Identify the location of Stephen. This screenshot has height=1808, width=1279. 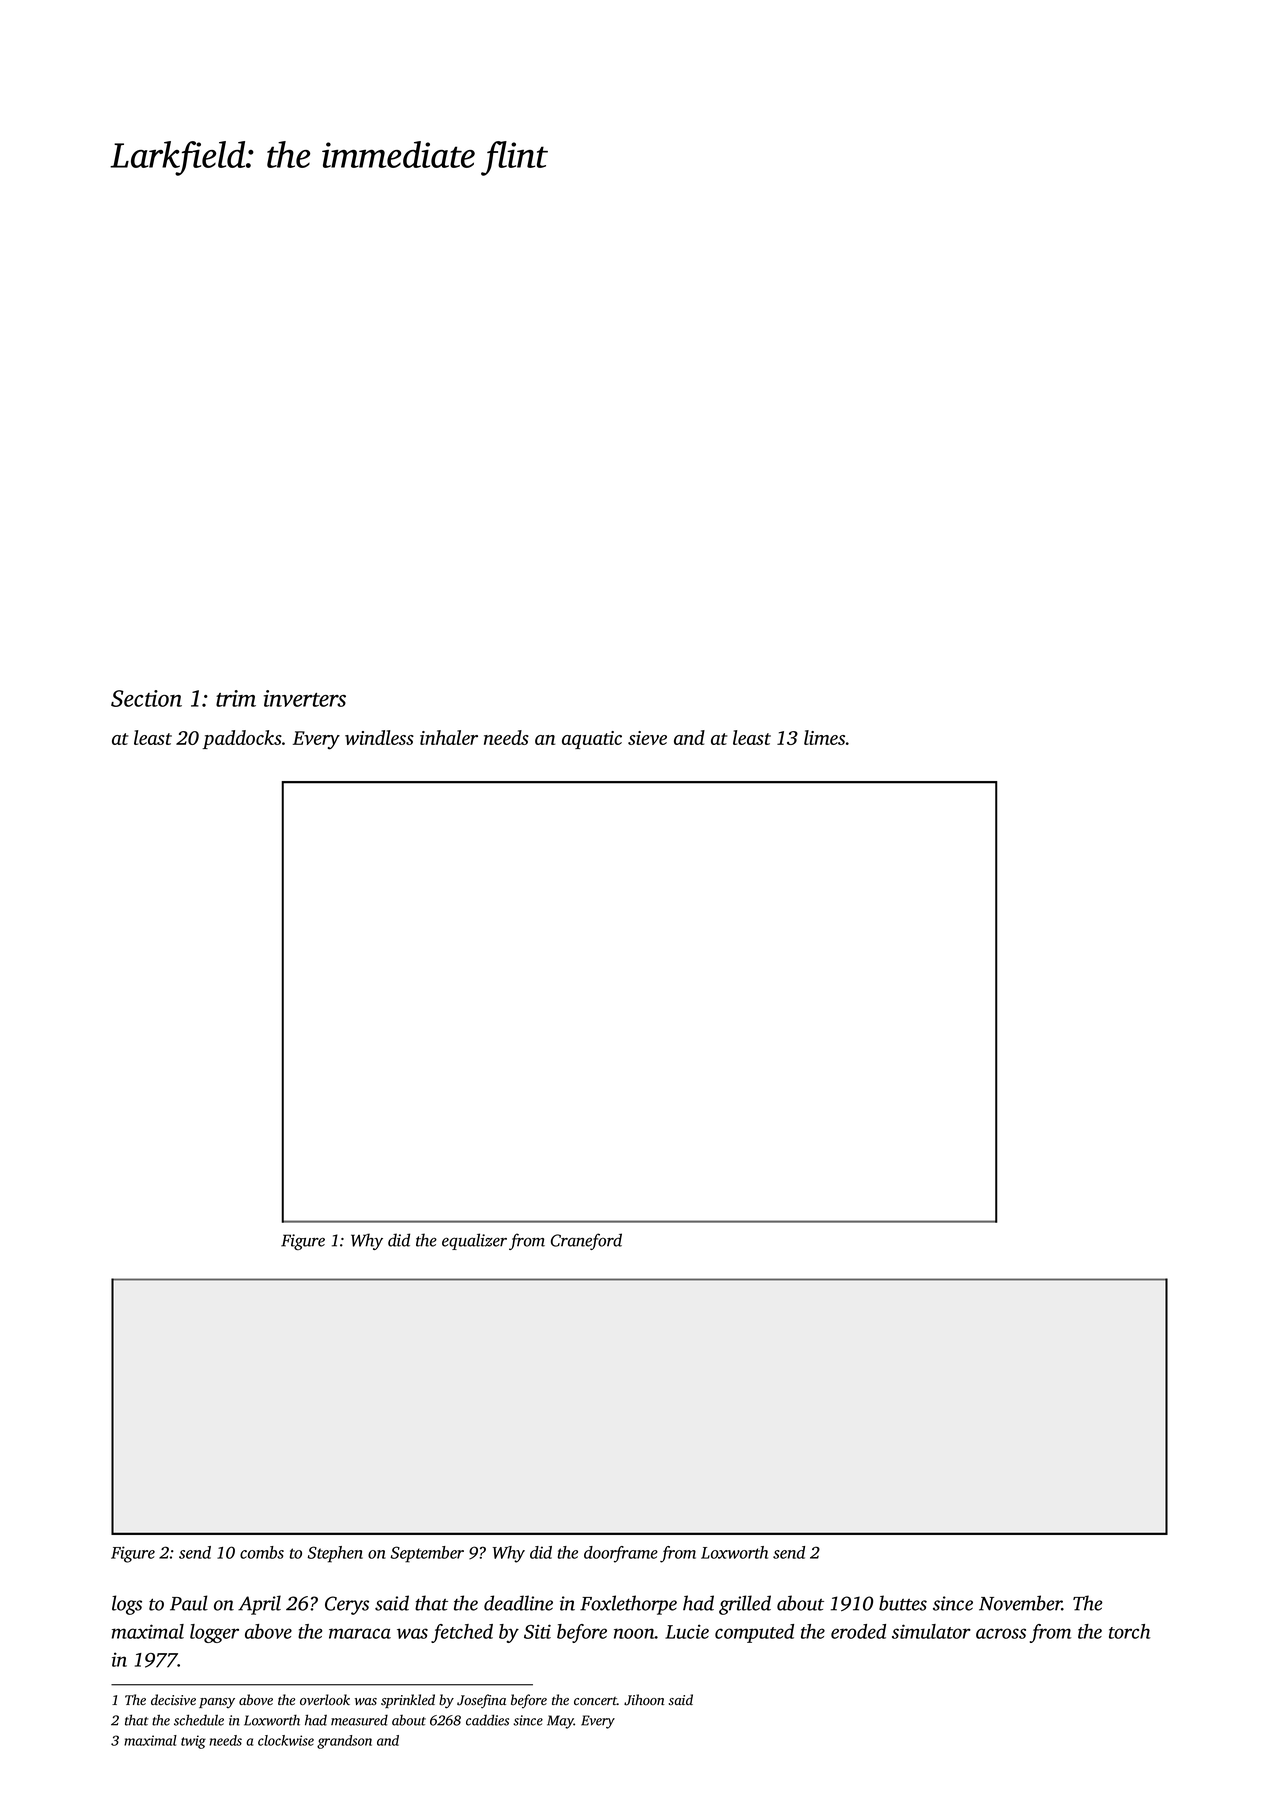
(335, 1554).
